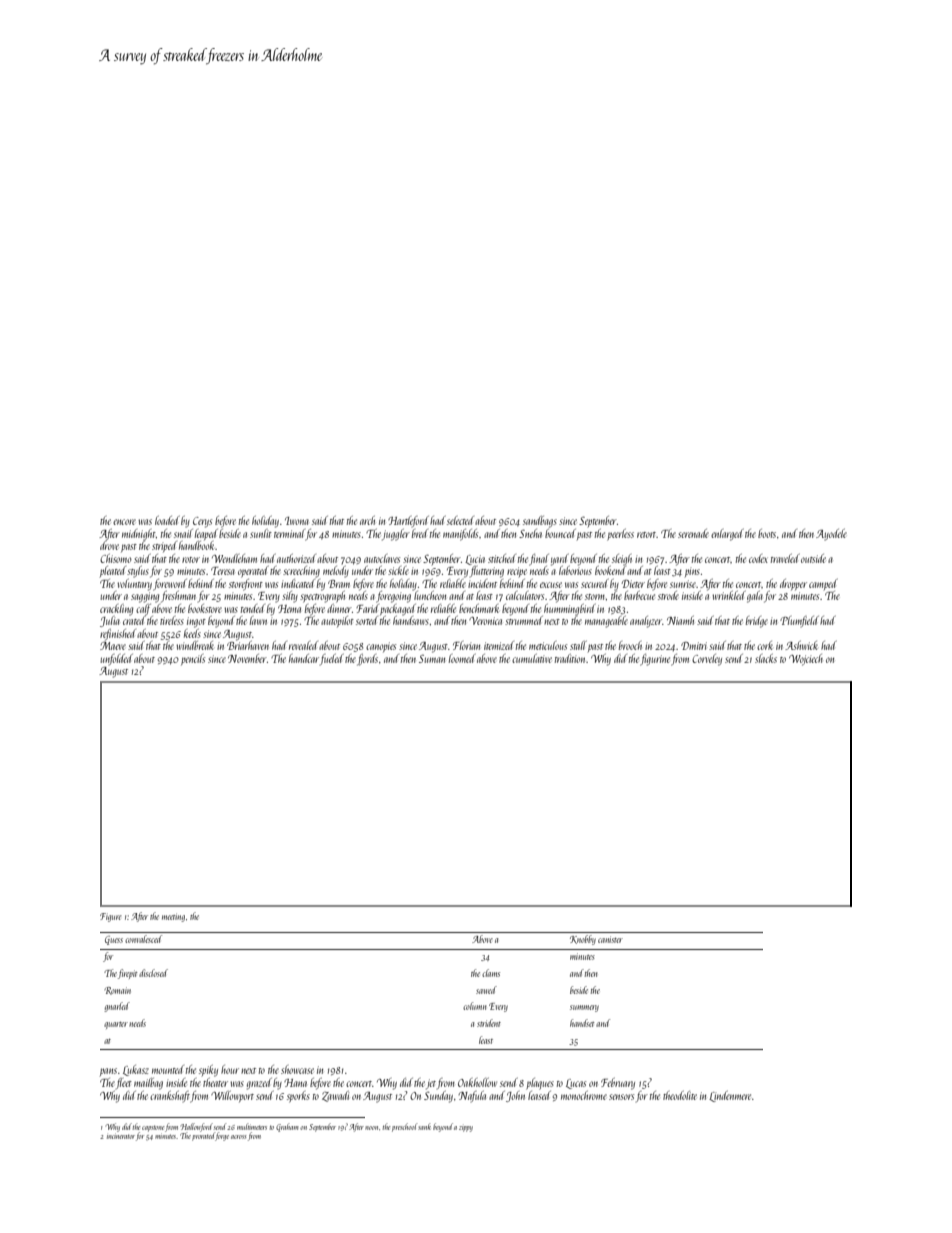 This screenshot has width=952, height=1233. I want to click on Plumfield, so click(799, 621).
